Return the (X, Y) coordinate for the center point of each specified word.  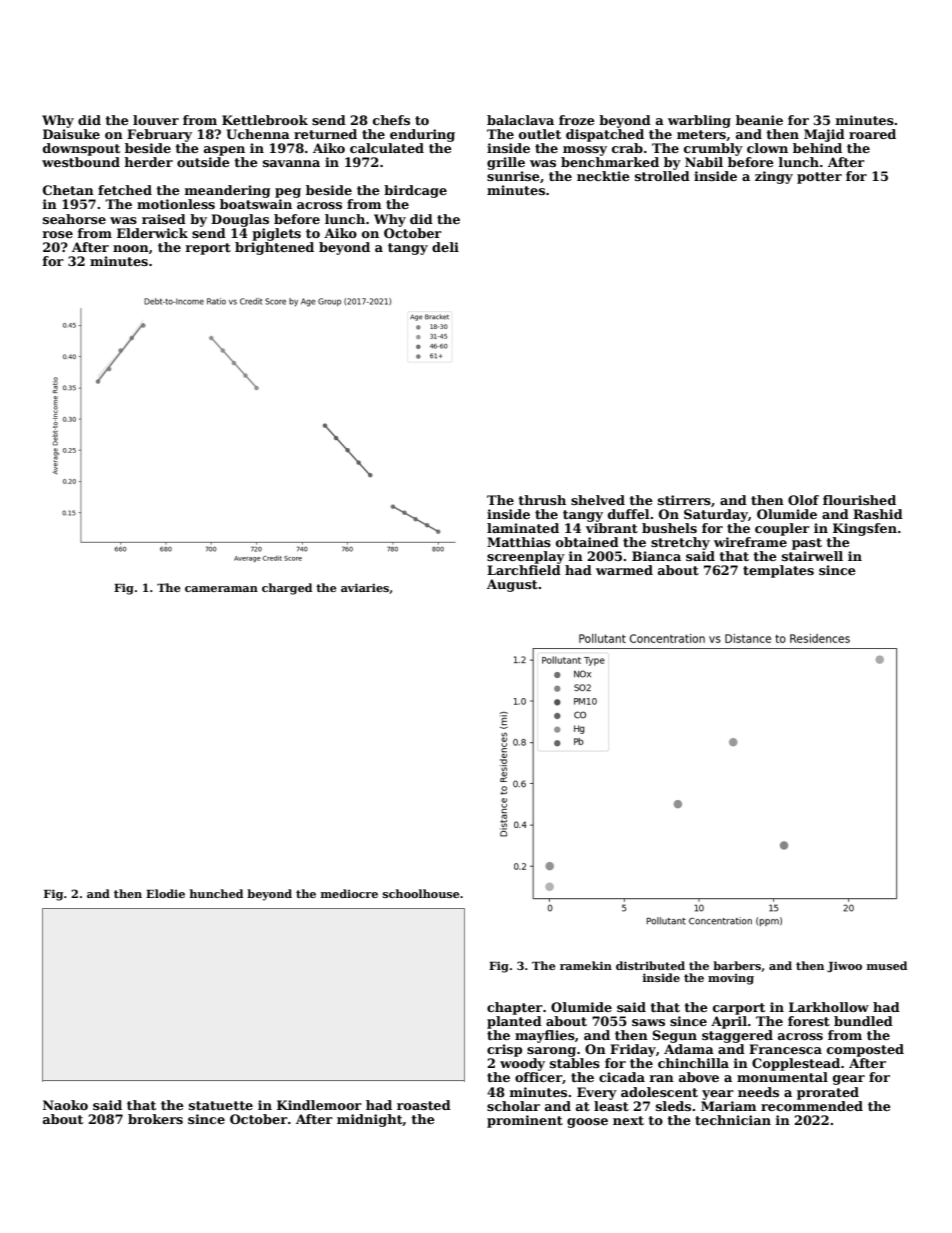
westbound (81, 162)
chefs (391, 120)
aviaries (365, 587)
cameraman (221, 589)
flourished (859, 500)
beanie (759, 120)
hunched (216, 893)
